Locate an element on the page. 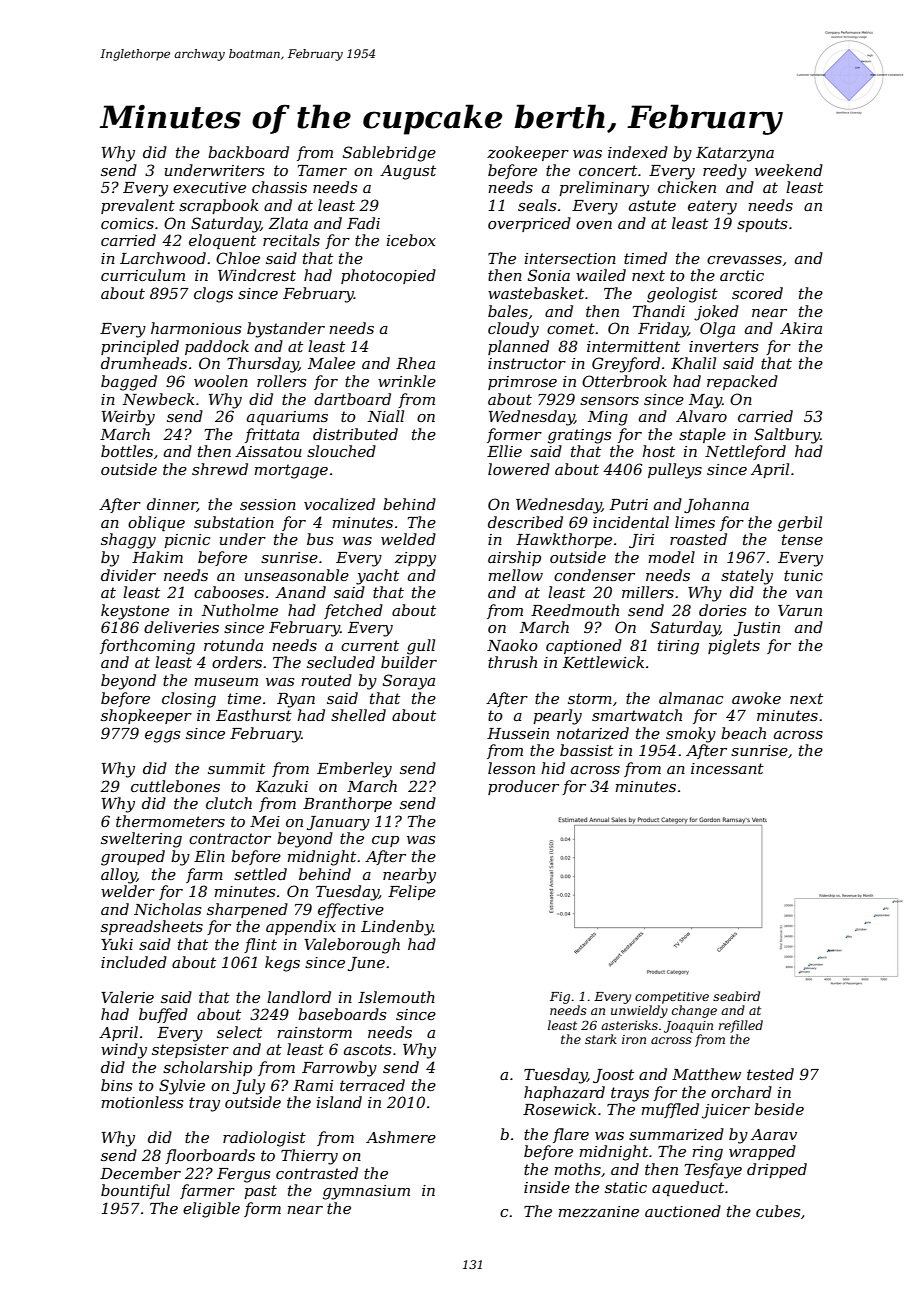 This page has width=924, height=1314. Sablebridge is located at coordinates (389, 154).
